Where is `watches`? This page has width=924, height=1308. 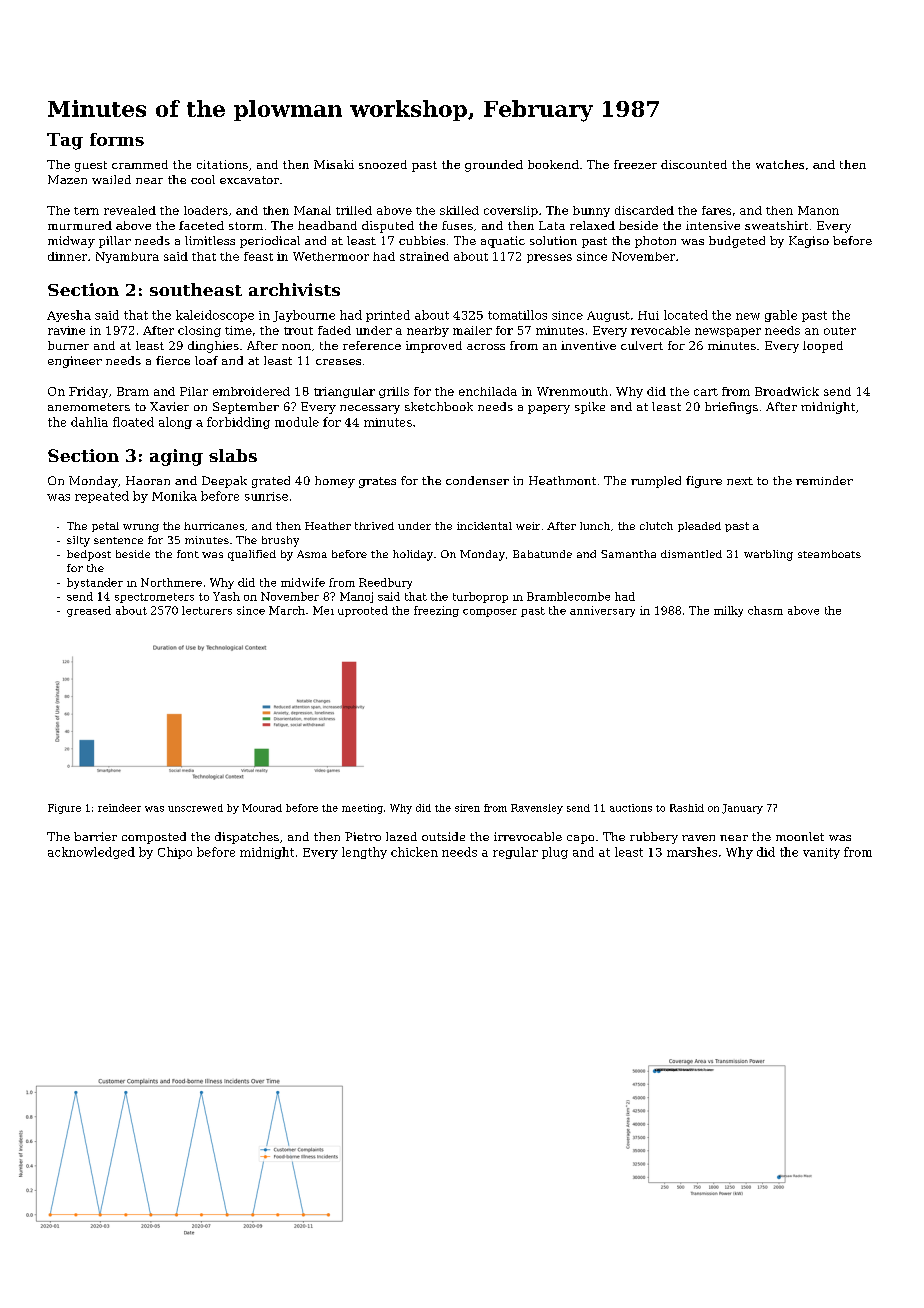
watches is located at coordinates (780, 164).
